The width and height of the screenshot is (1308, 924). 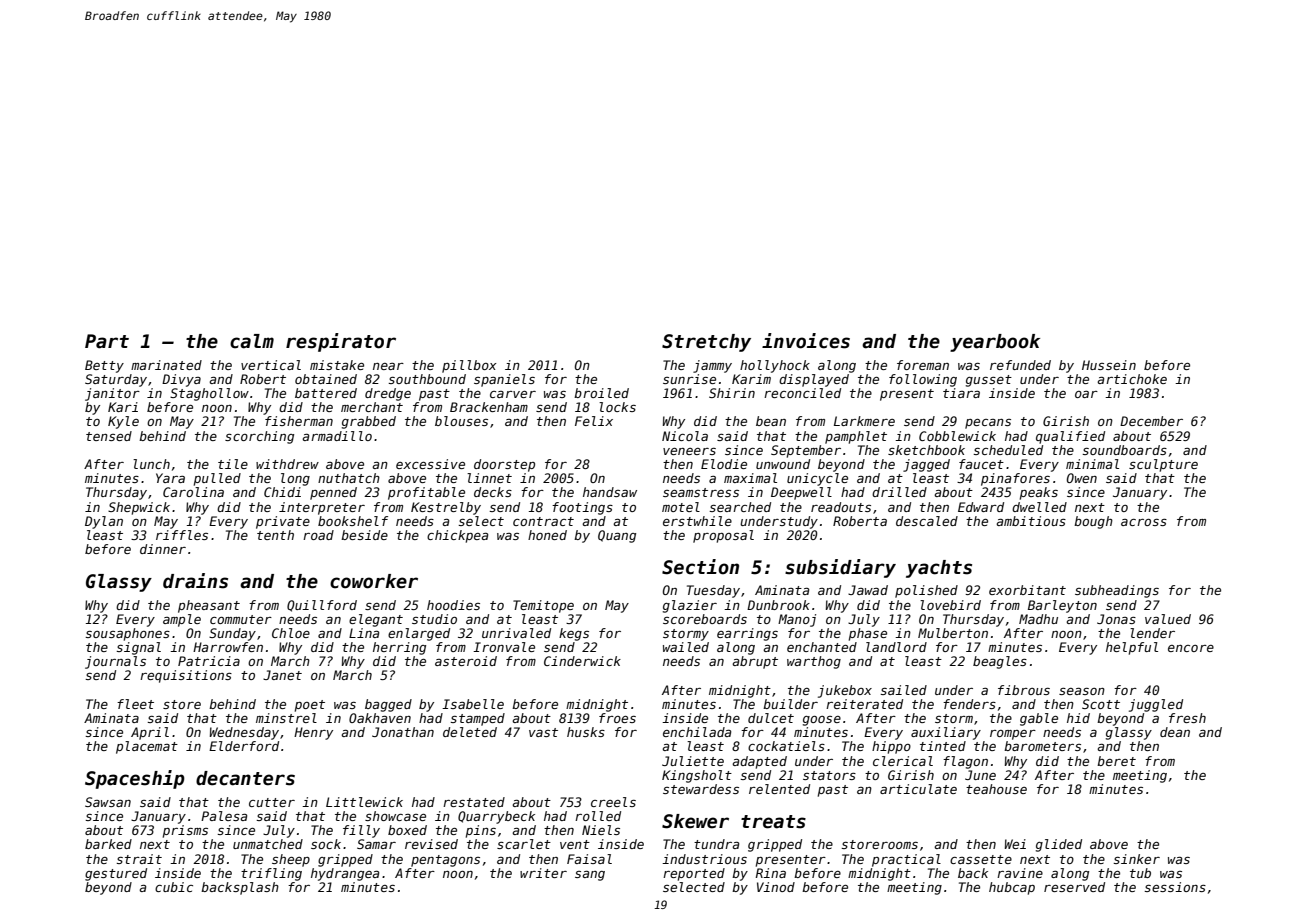 What do you see at coordinates (1116, 761) in the screenshot?
I see `beret` at bounding box center [1116, 761].
